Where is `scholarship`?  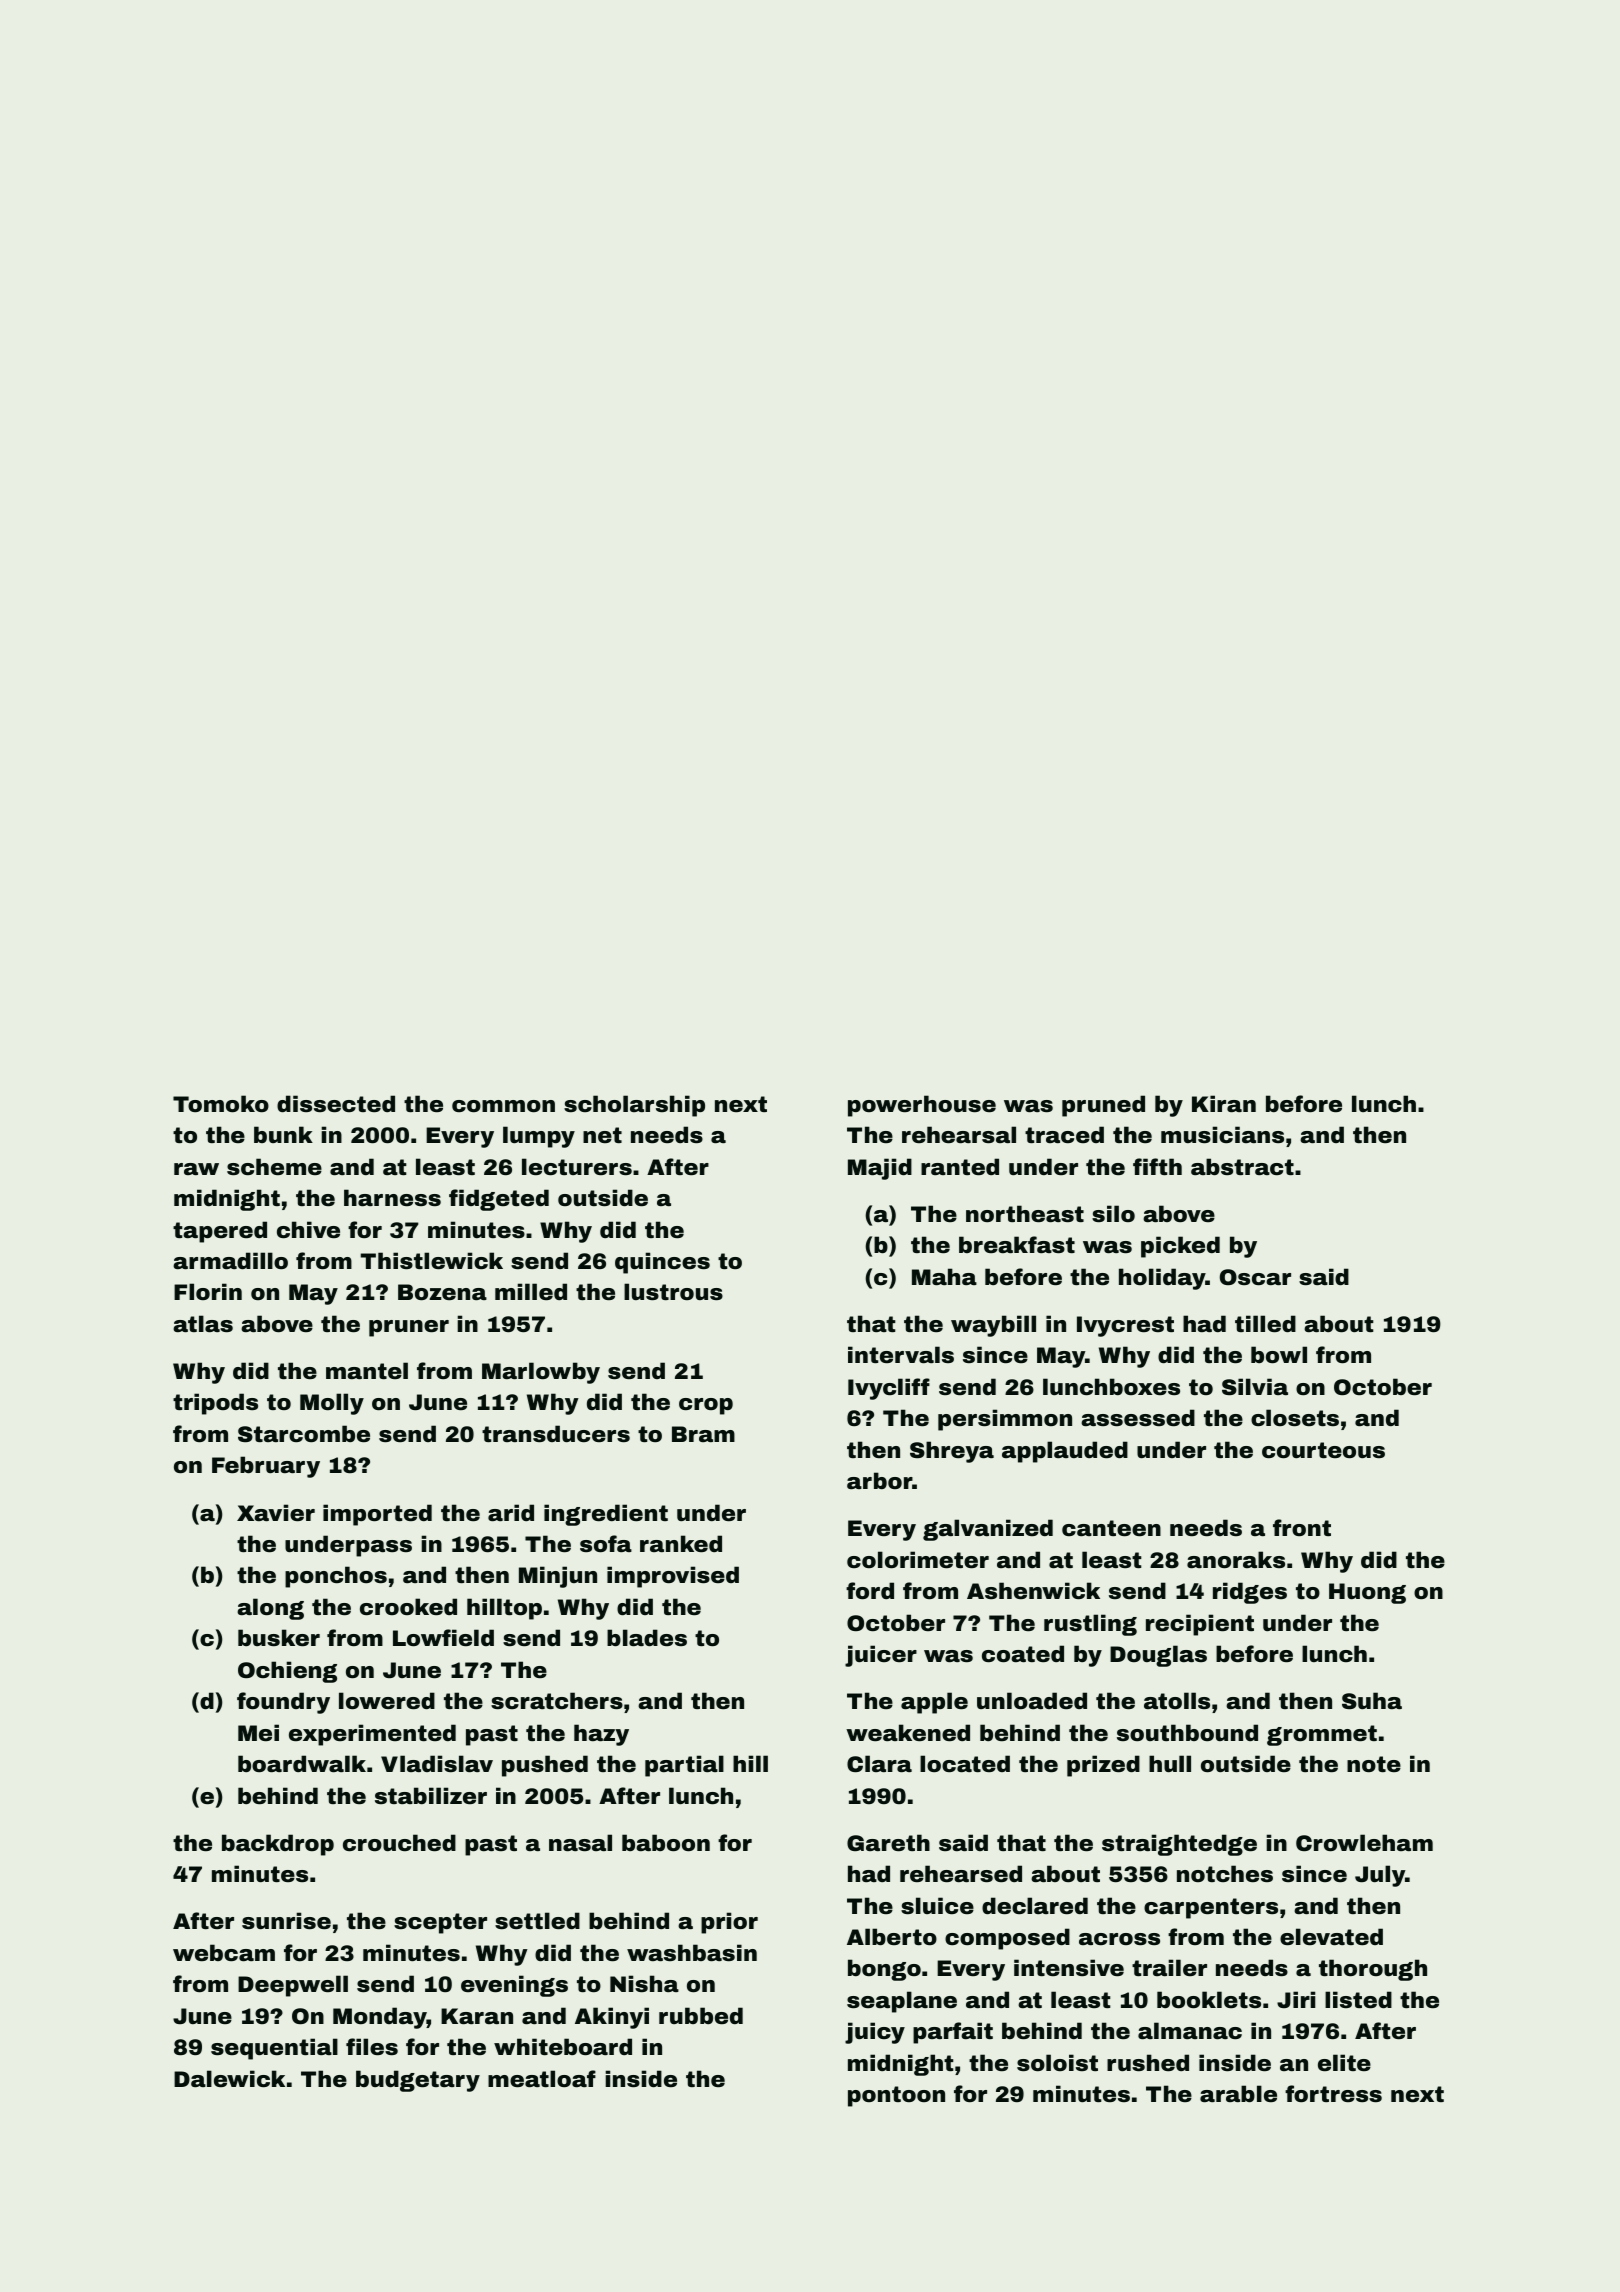 scholarship is located at coordinates (634, 1106).
